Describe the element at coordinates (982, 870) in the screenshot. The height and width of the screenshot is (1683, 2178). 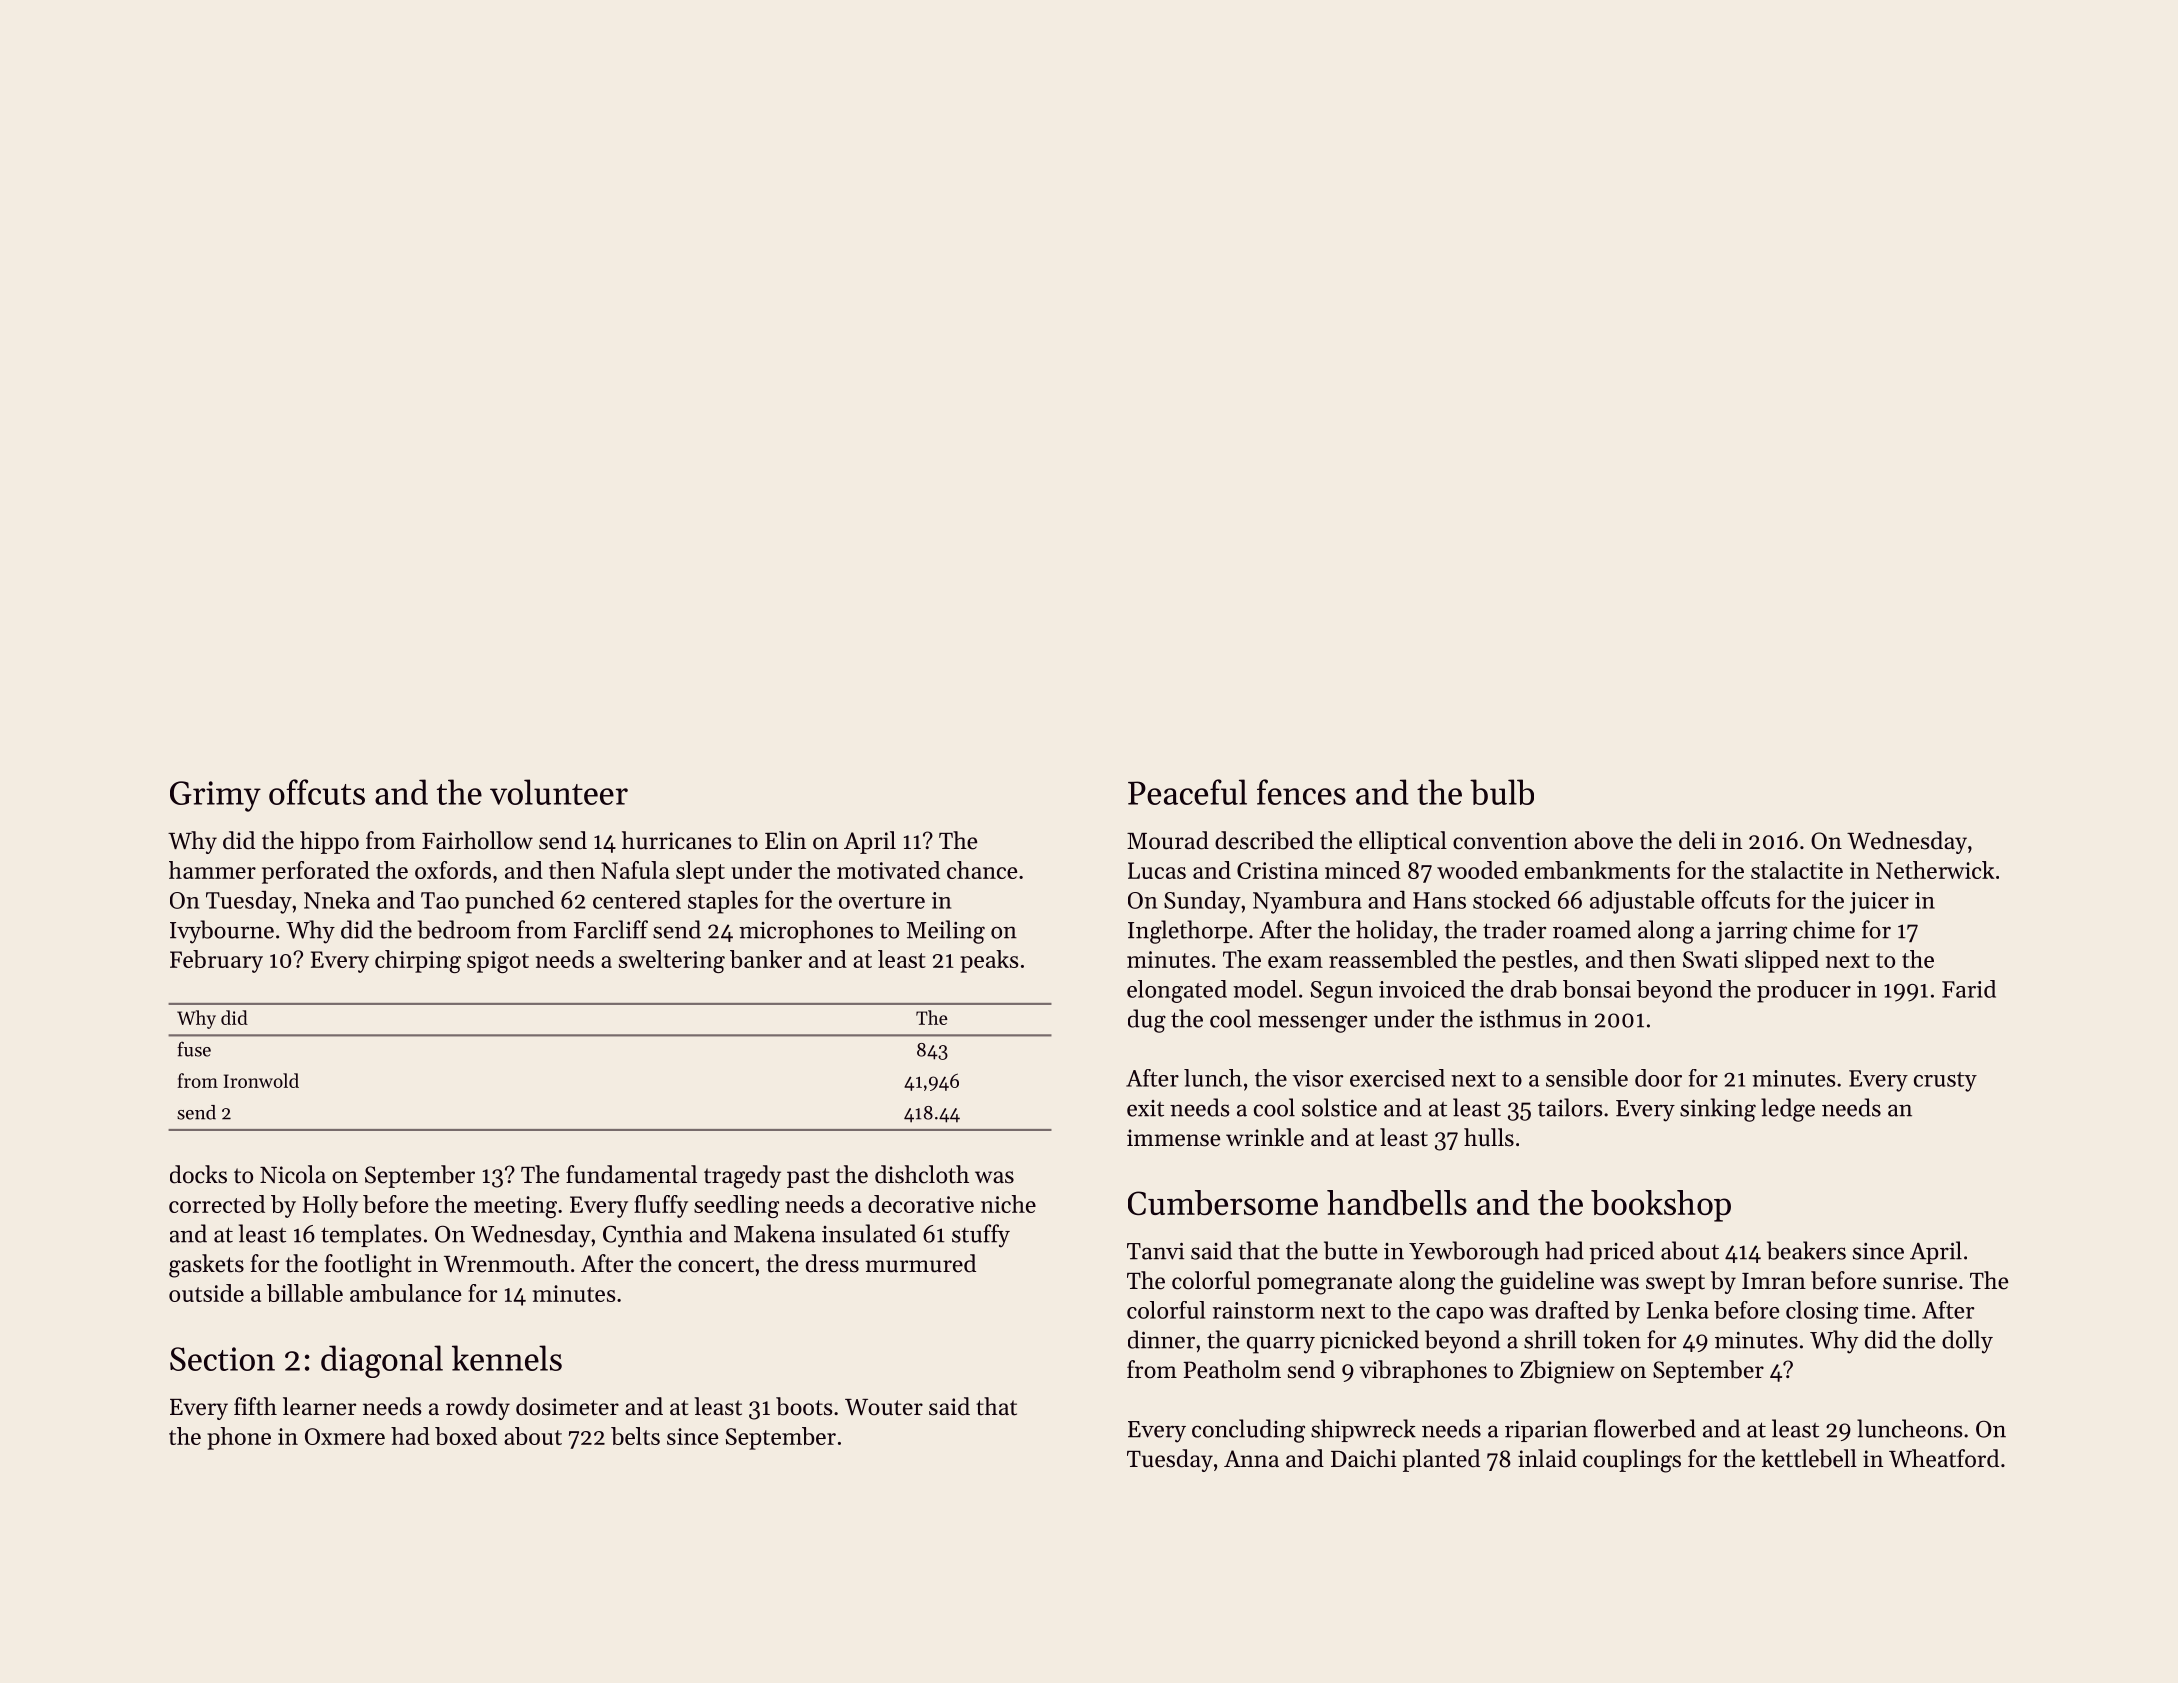
I see `chance` at that location.
